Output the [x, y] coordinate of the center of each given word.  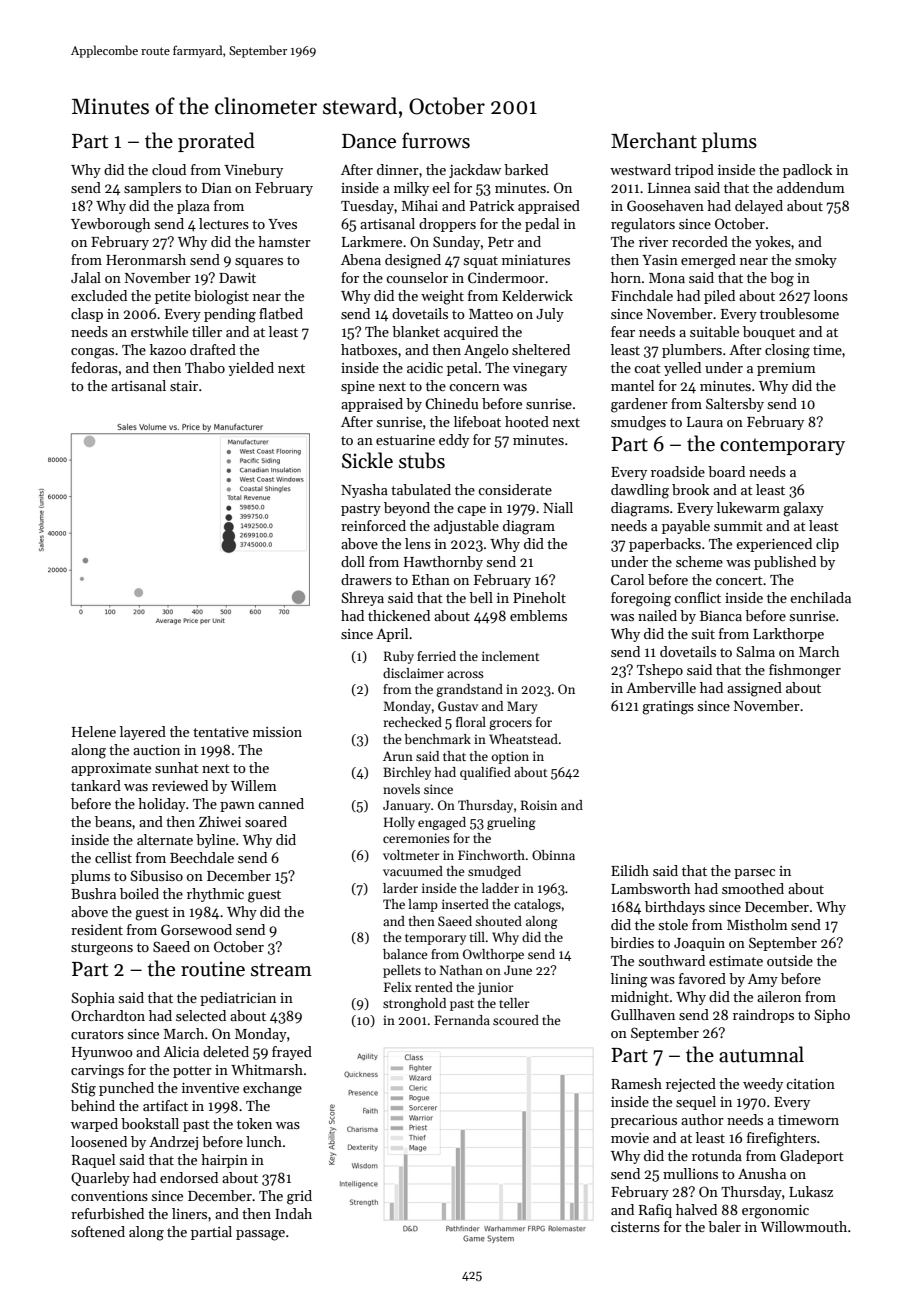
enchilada [820, 597]
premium [786, 369]
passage [260, 1235]
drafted [213, 349]
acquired [471, 333]
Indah [293, 1213]
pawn [237, 807]
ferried [436, 656]
